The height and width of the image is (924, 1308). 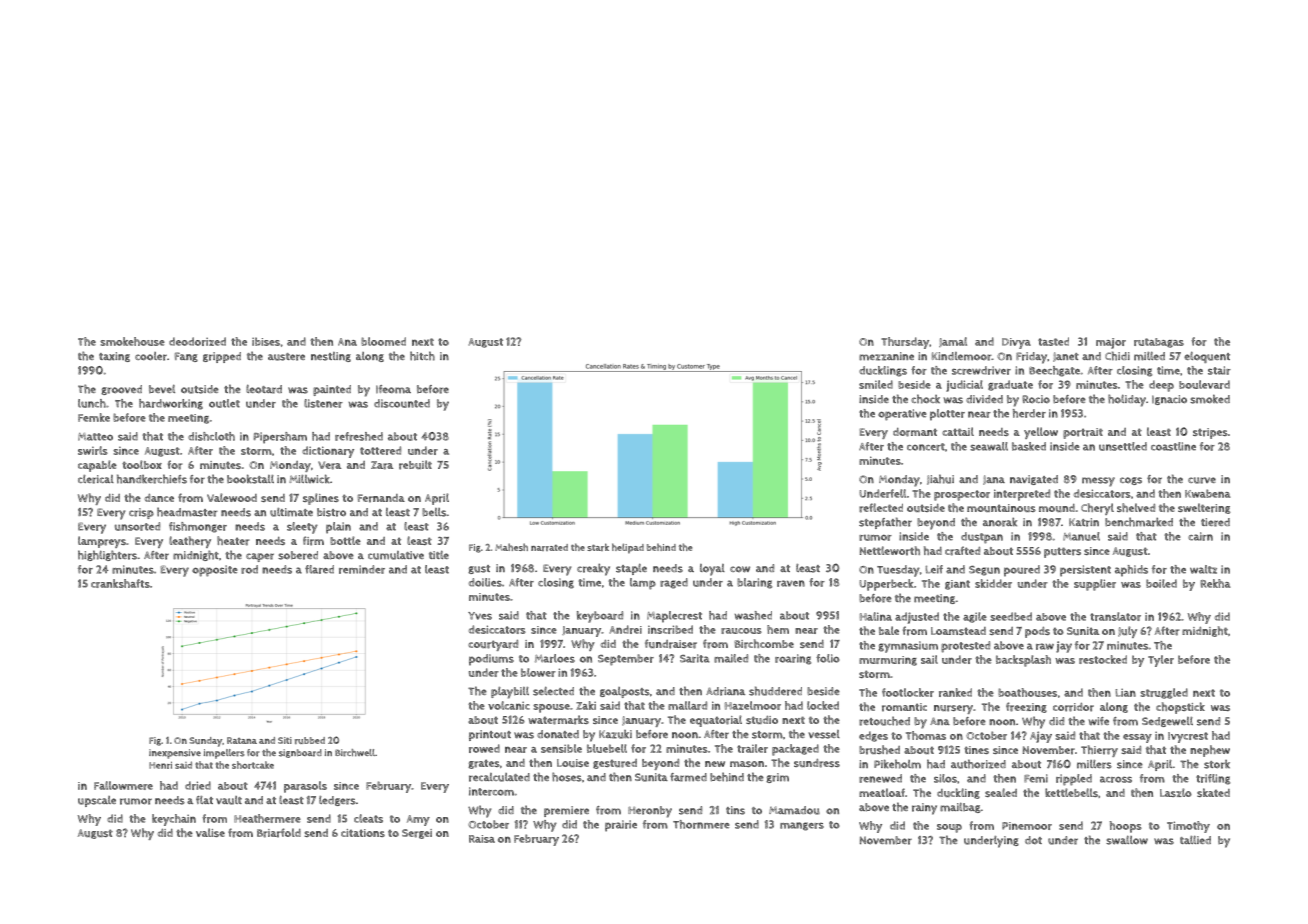 I want to click on Jamal, so click(x=953, y=342).
